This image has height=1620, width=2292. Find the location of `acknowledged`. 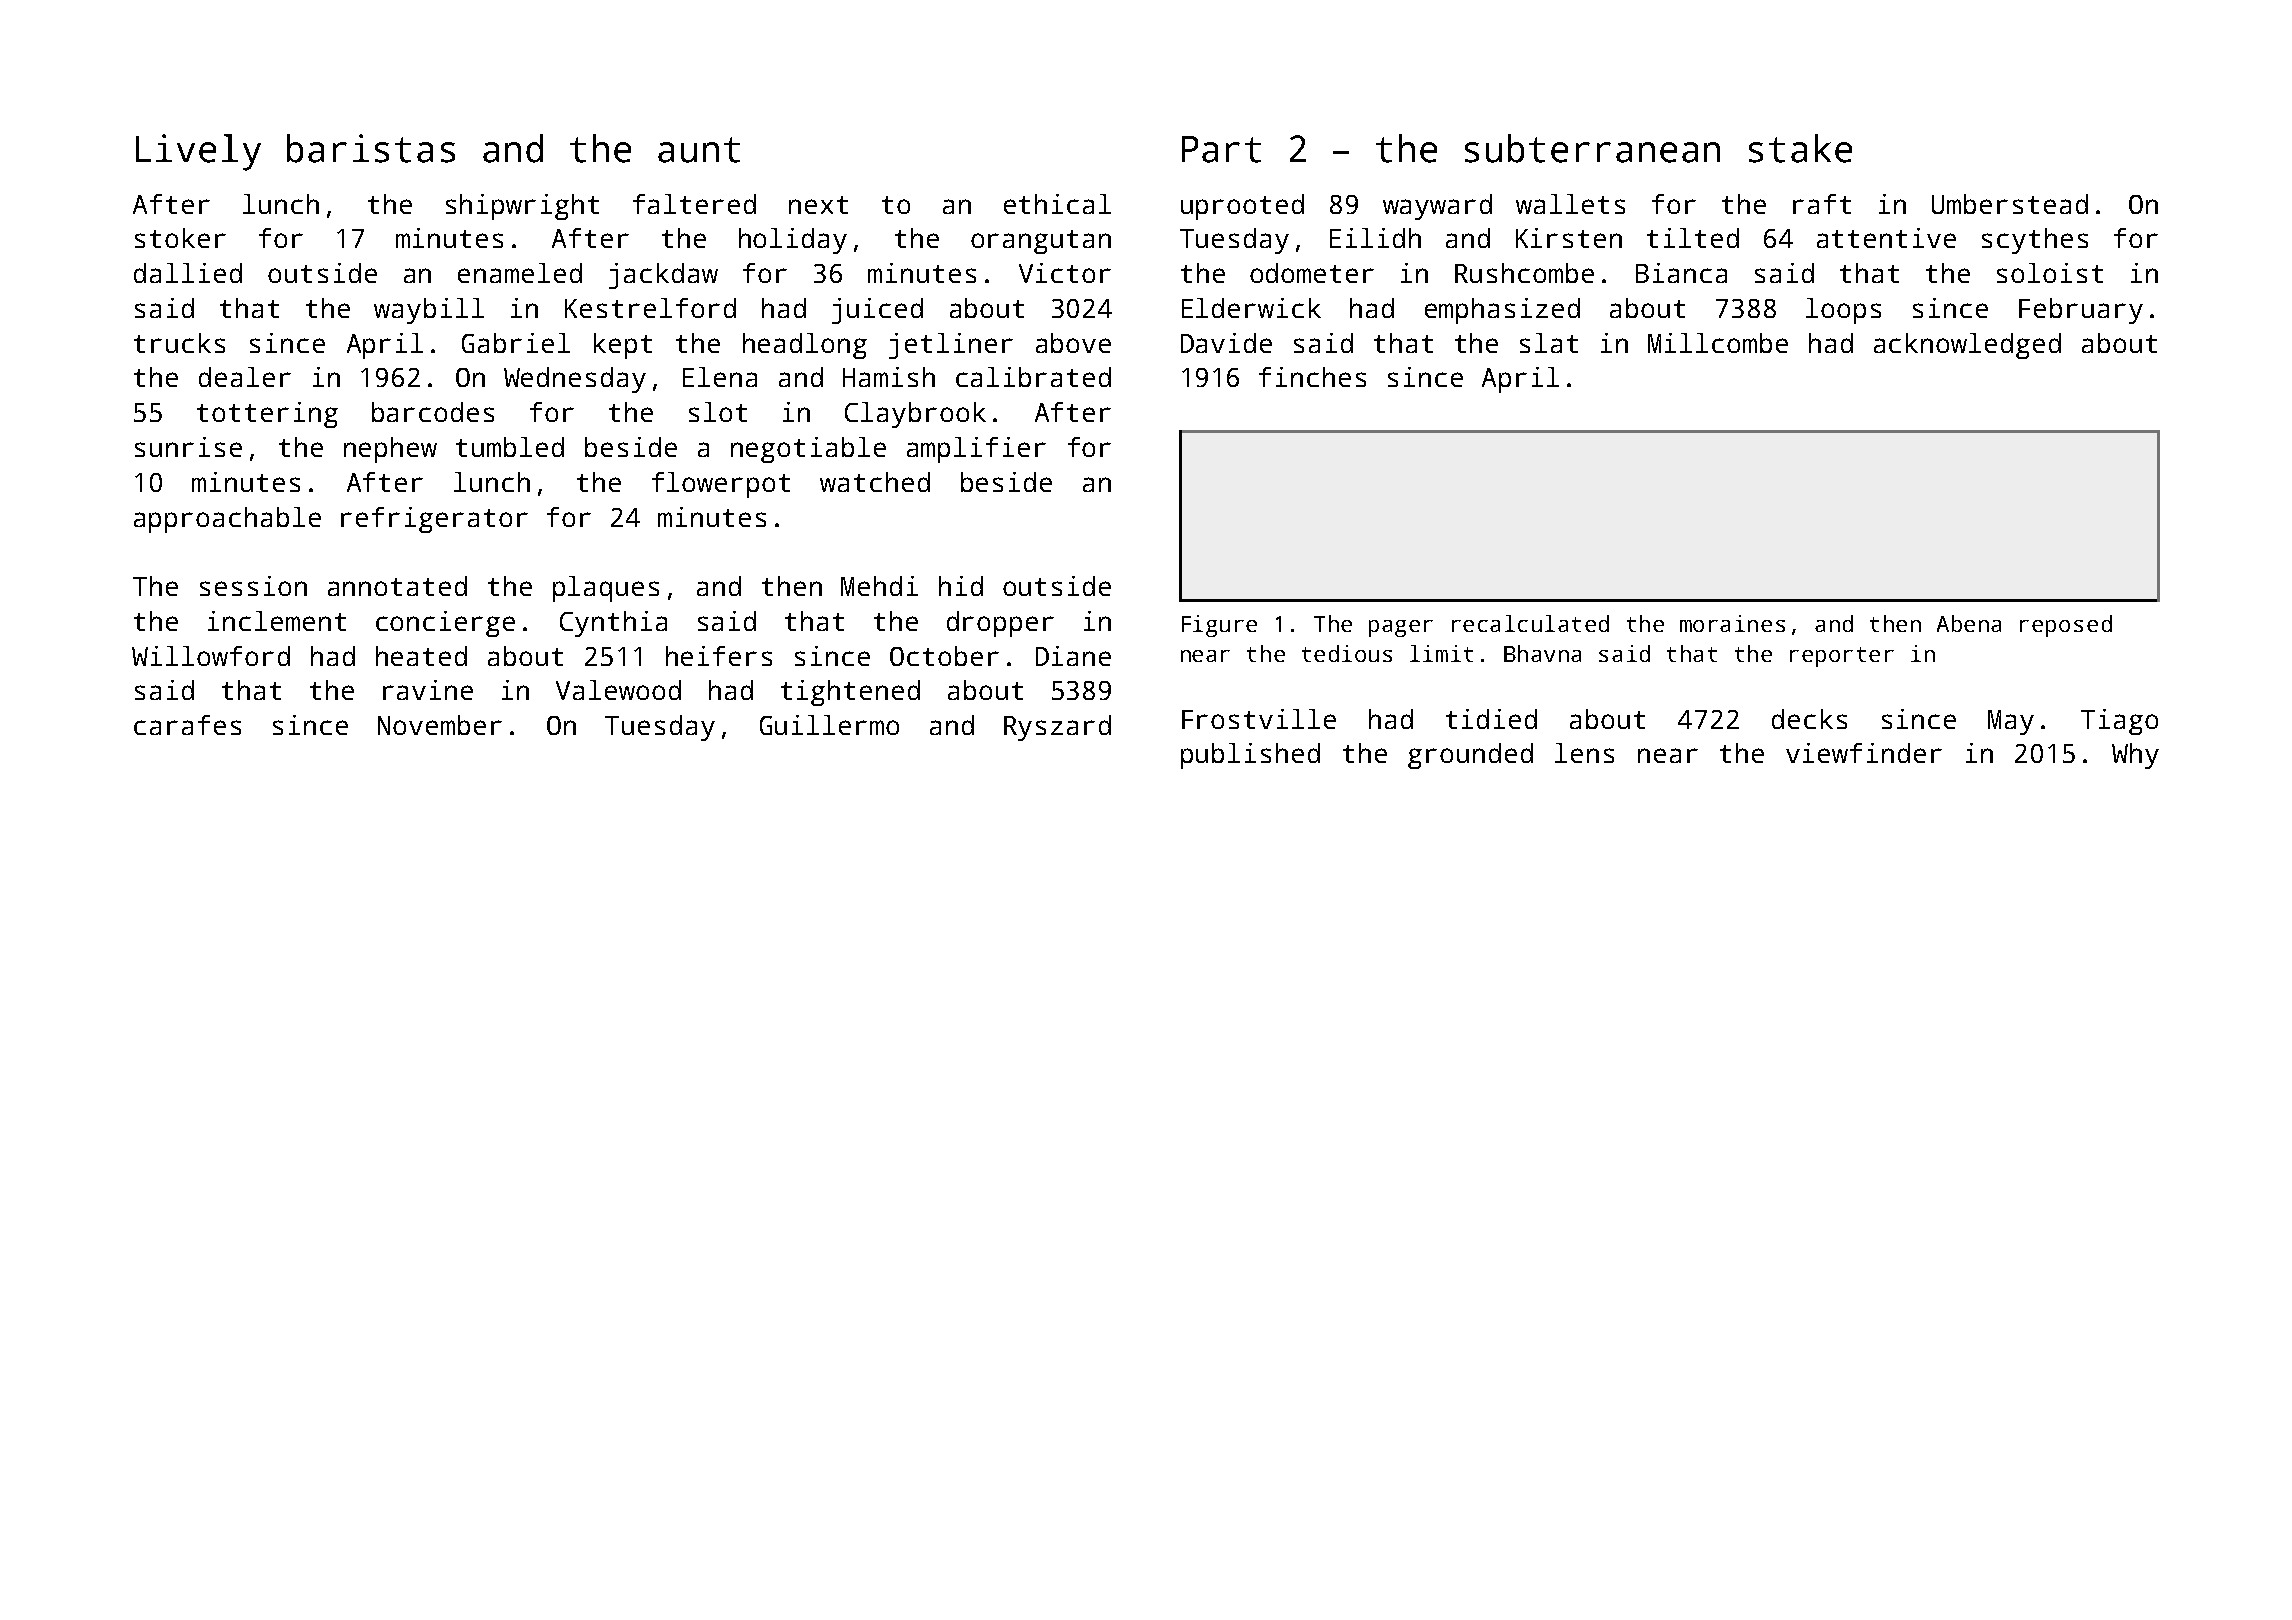

acknowledged is located at coordinates (1967, 346).
